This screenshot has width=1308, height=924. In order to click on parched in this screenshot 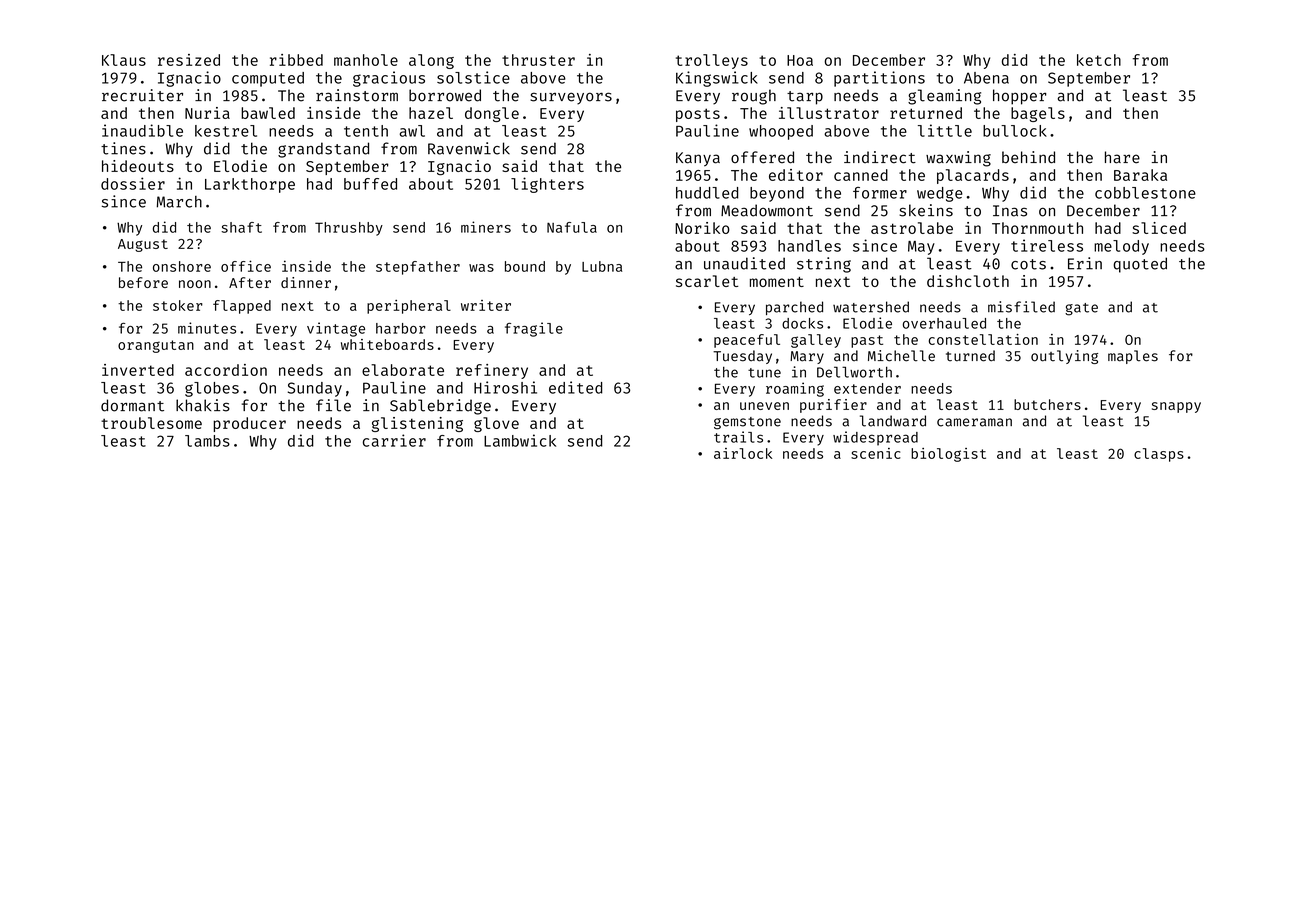, I will do `click(794, 308)`.
